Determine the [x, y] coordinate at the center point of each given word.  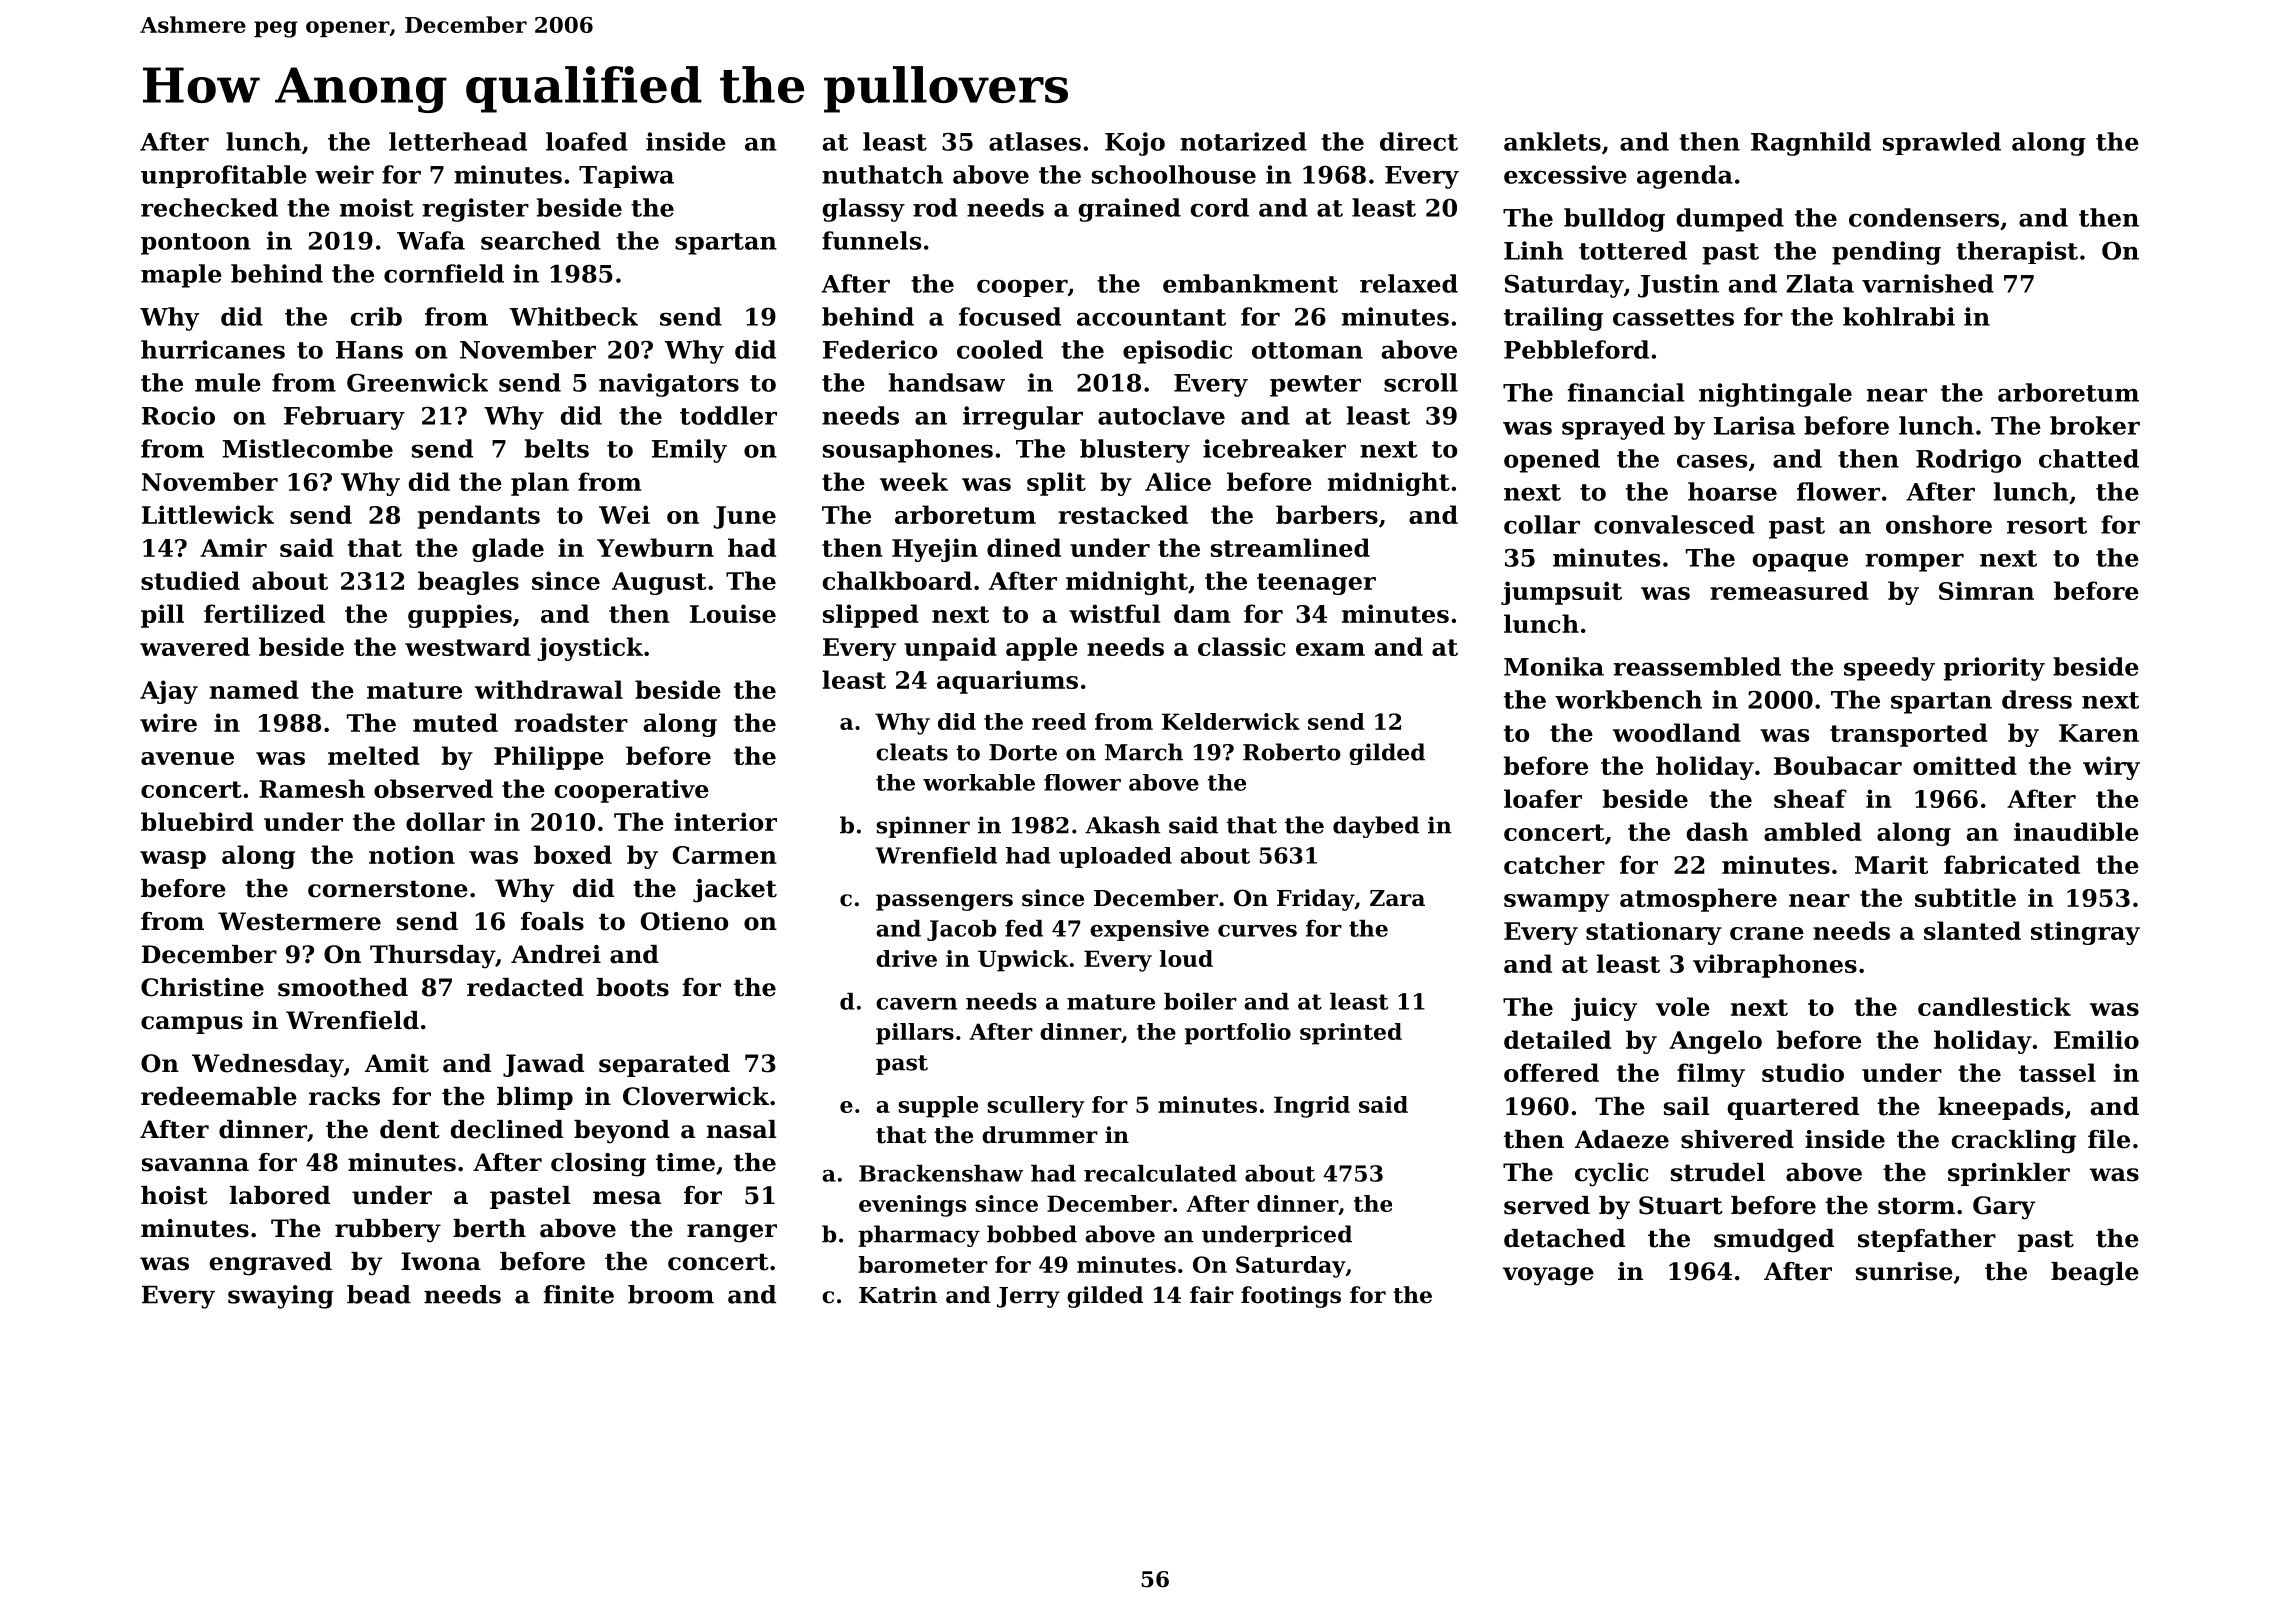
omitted [1965, 765]
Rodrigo [1968, 461]
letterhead [458, 141]
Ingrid [1312, 1107]
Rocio [178, 415]
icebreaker [1274, 448]
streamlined [1290, 547]
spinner [923, 827]
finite [578, 1294]
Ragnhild [1811, 144]
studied [190, 580]
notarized [1243, 141]
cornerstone [388, 889]
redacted [525, 987]
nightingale [1775, 395]
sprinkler [2009, 1174]
